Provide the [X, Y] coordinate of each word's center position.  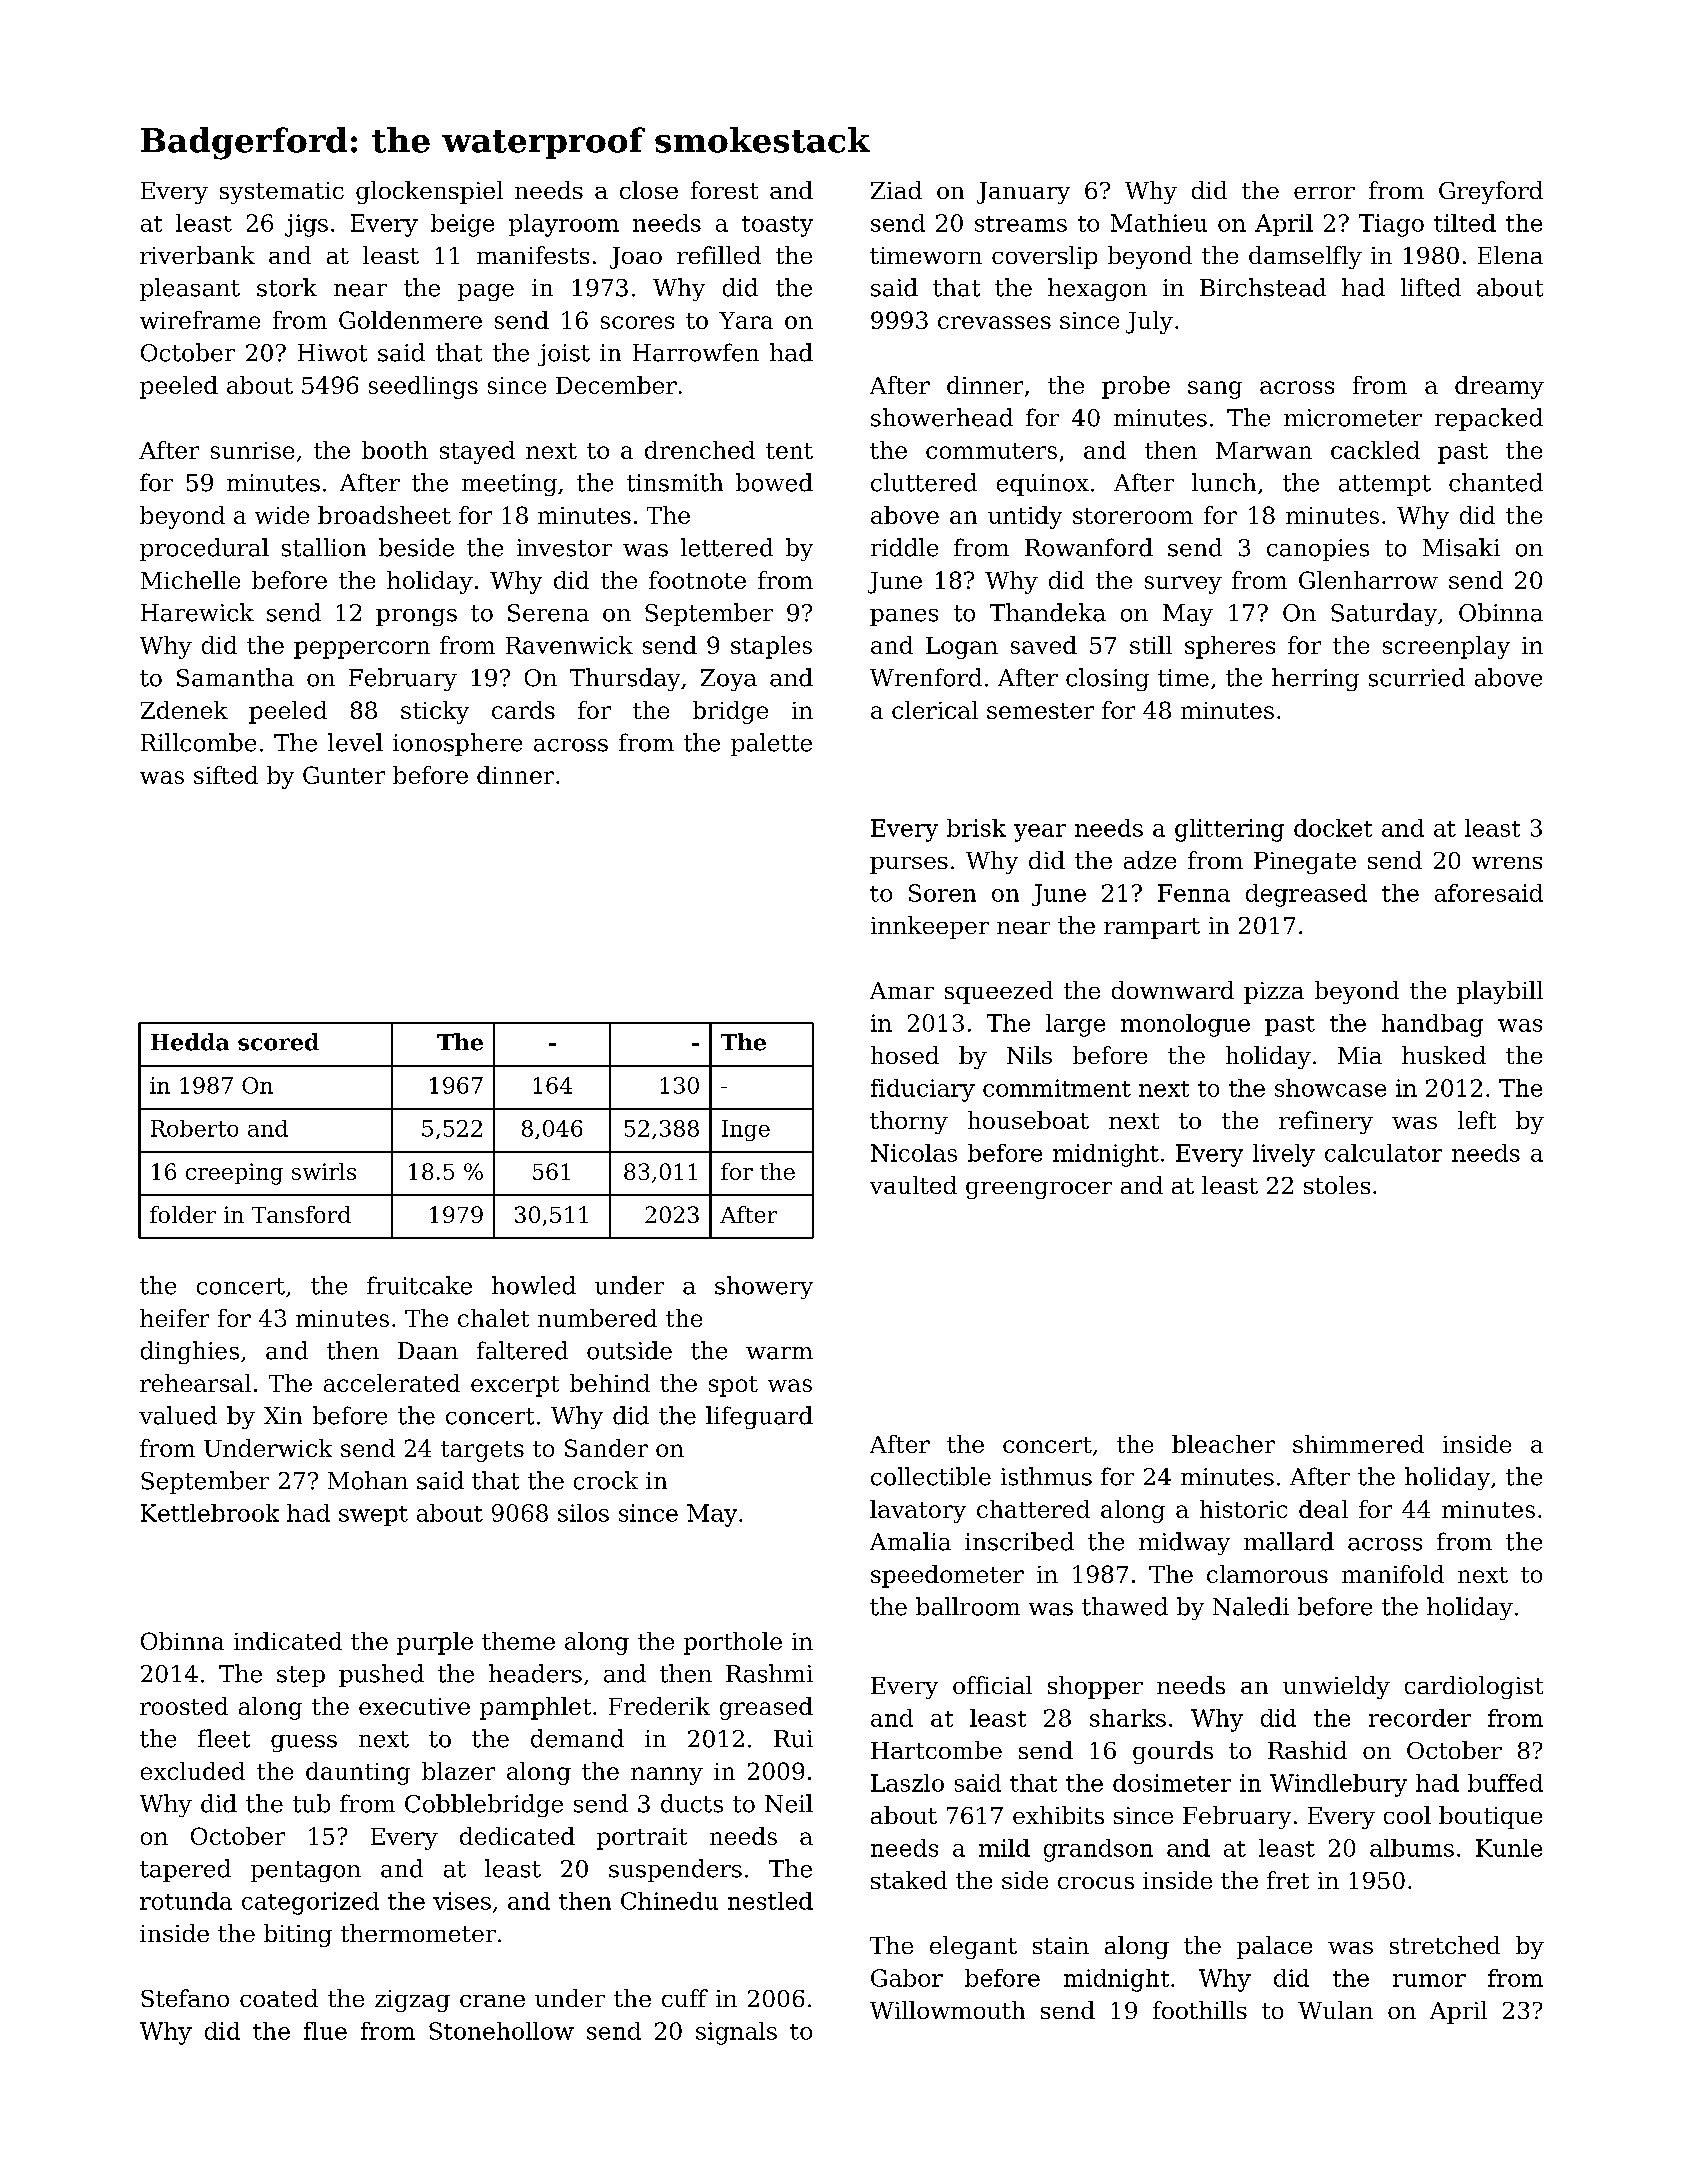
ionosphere [457, 744]
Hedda [190, 1042]
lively [1284, 1155]
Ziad [896, 190]
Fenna [1194, 893]
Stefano [185, 1998]
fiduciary [923, 1090]
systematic [282, 193]
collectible [931, 1476]
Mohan [368, 1480]
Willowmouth [947, 2010]
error [1324, 193]
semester [1040, 711]
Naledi [1251, 1606]
